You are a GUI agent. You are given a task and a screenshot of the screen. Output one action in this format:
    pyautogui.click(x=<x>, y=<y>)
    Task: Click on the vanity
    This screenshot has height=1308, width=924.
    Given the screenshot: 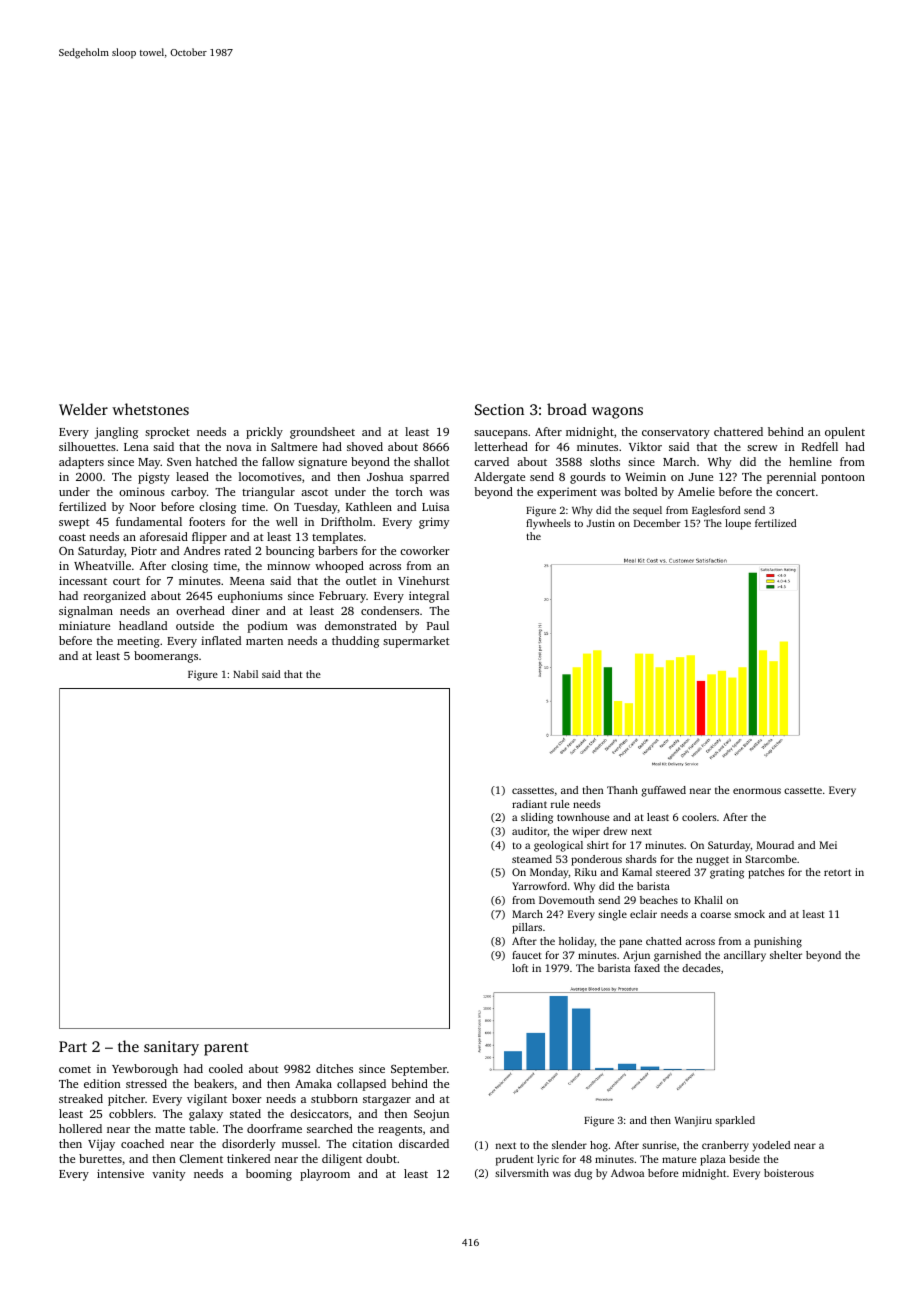 What is the action you would take?
    pyautogui.click(x=168, y=1175)
